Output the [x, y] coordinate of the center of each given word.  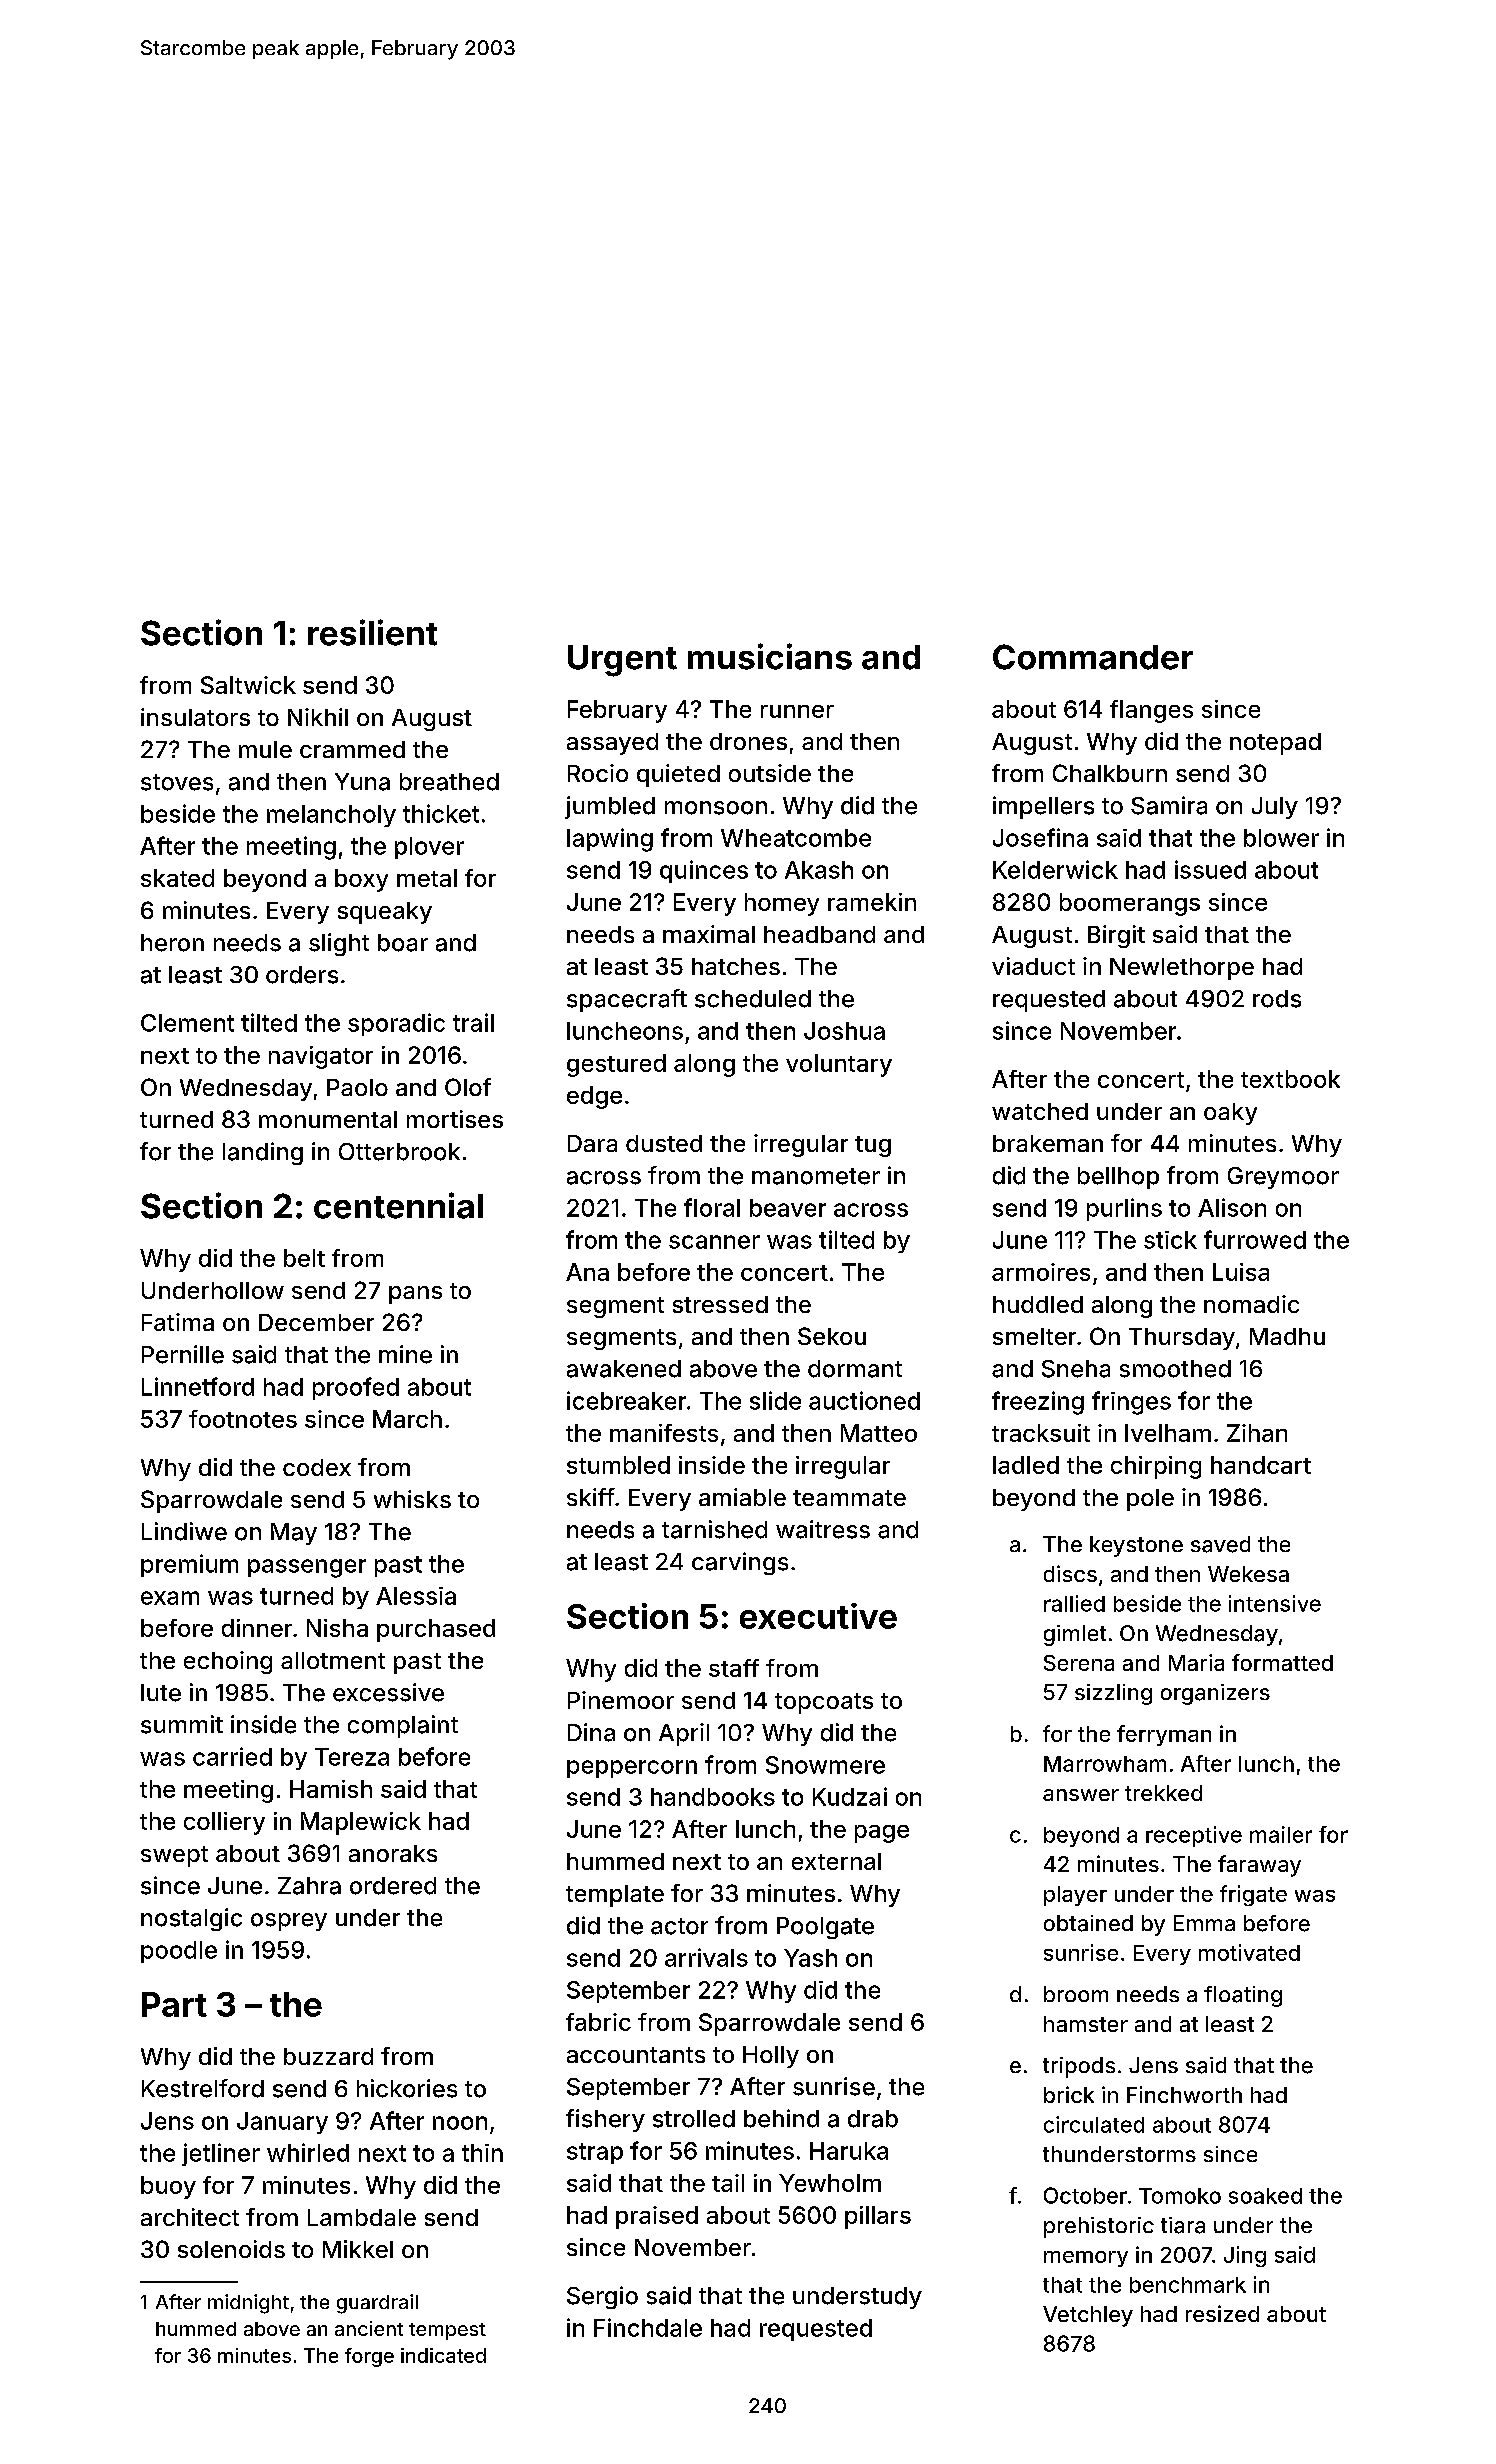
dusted [664, 1143]
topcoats [824, 1703]
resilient [372, 632]
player [1075, 1896]
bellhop [1118, 1178]
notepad [1275, 744]
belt [304, 1258]
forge [369, 2357]
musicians [770, 656]
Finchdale [648, 2327]
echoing [228, 1662]
